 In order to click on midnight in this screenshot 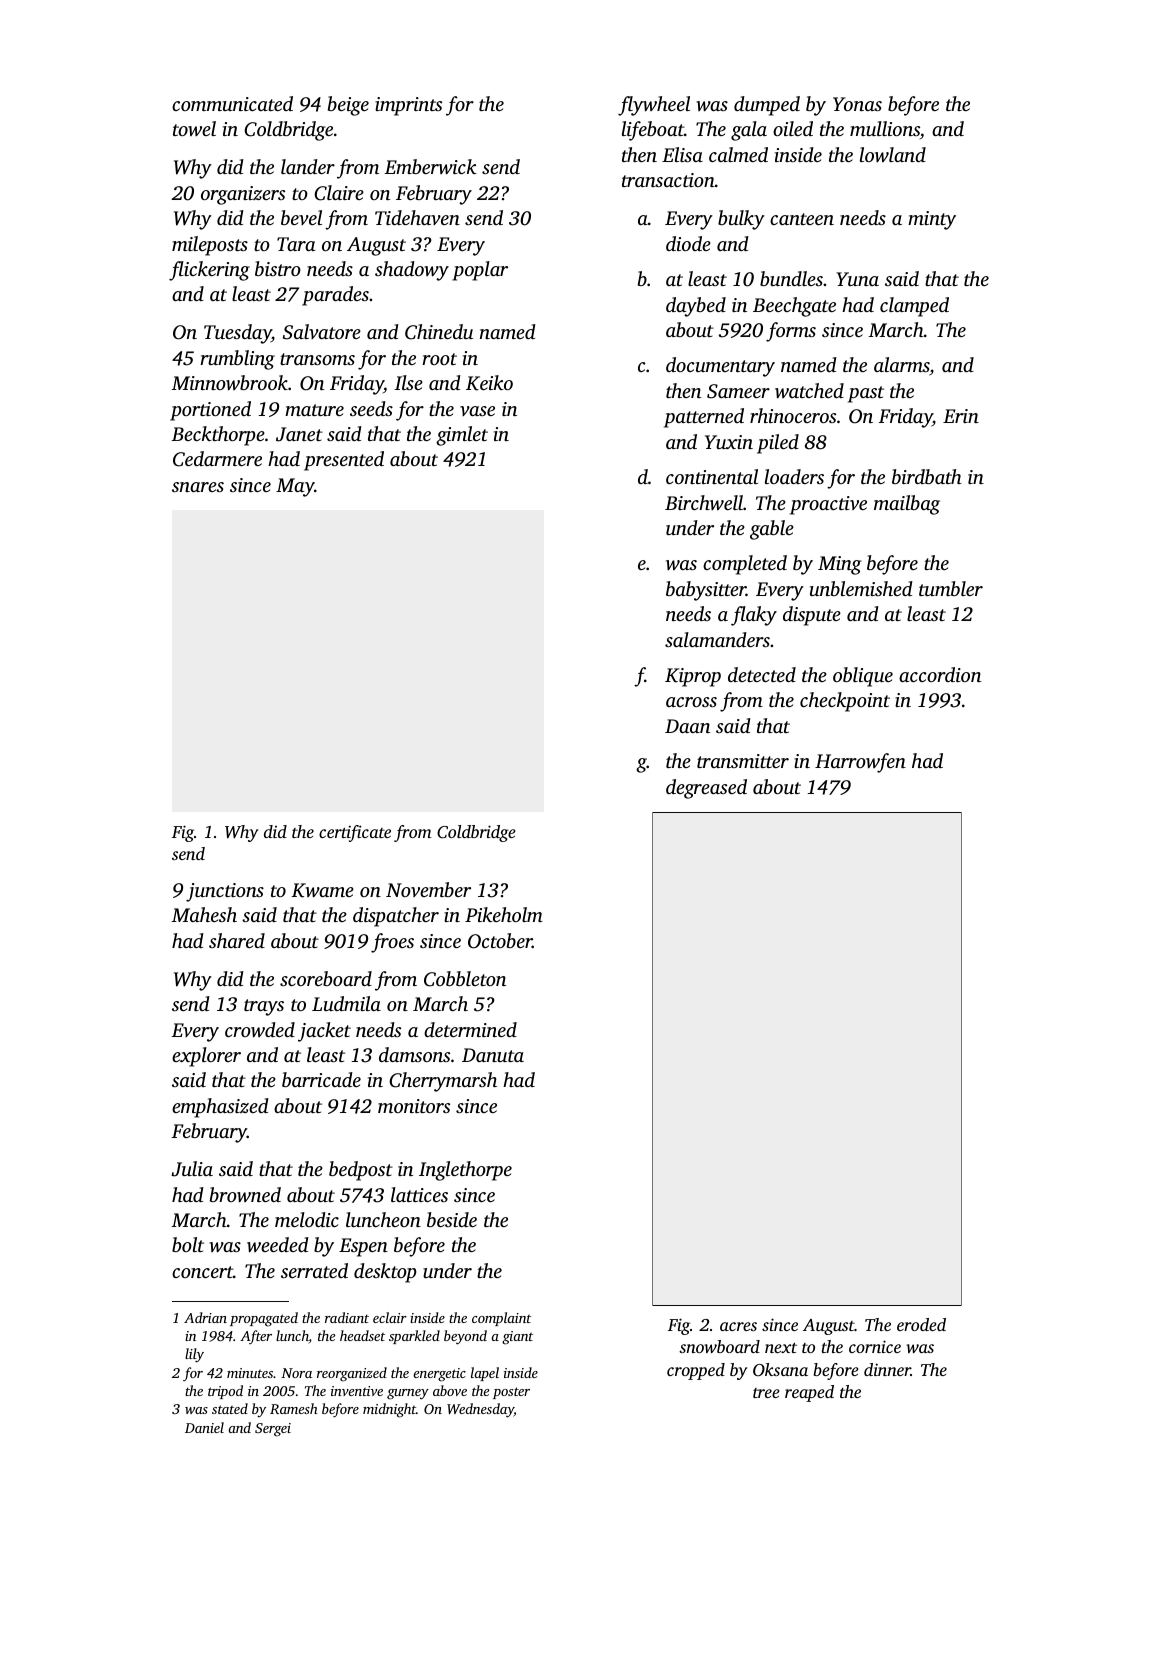, I will do `click(389, 1410)`.
